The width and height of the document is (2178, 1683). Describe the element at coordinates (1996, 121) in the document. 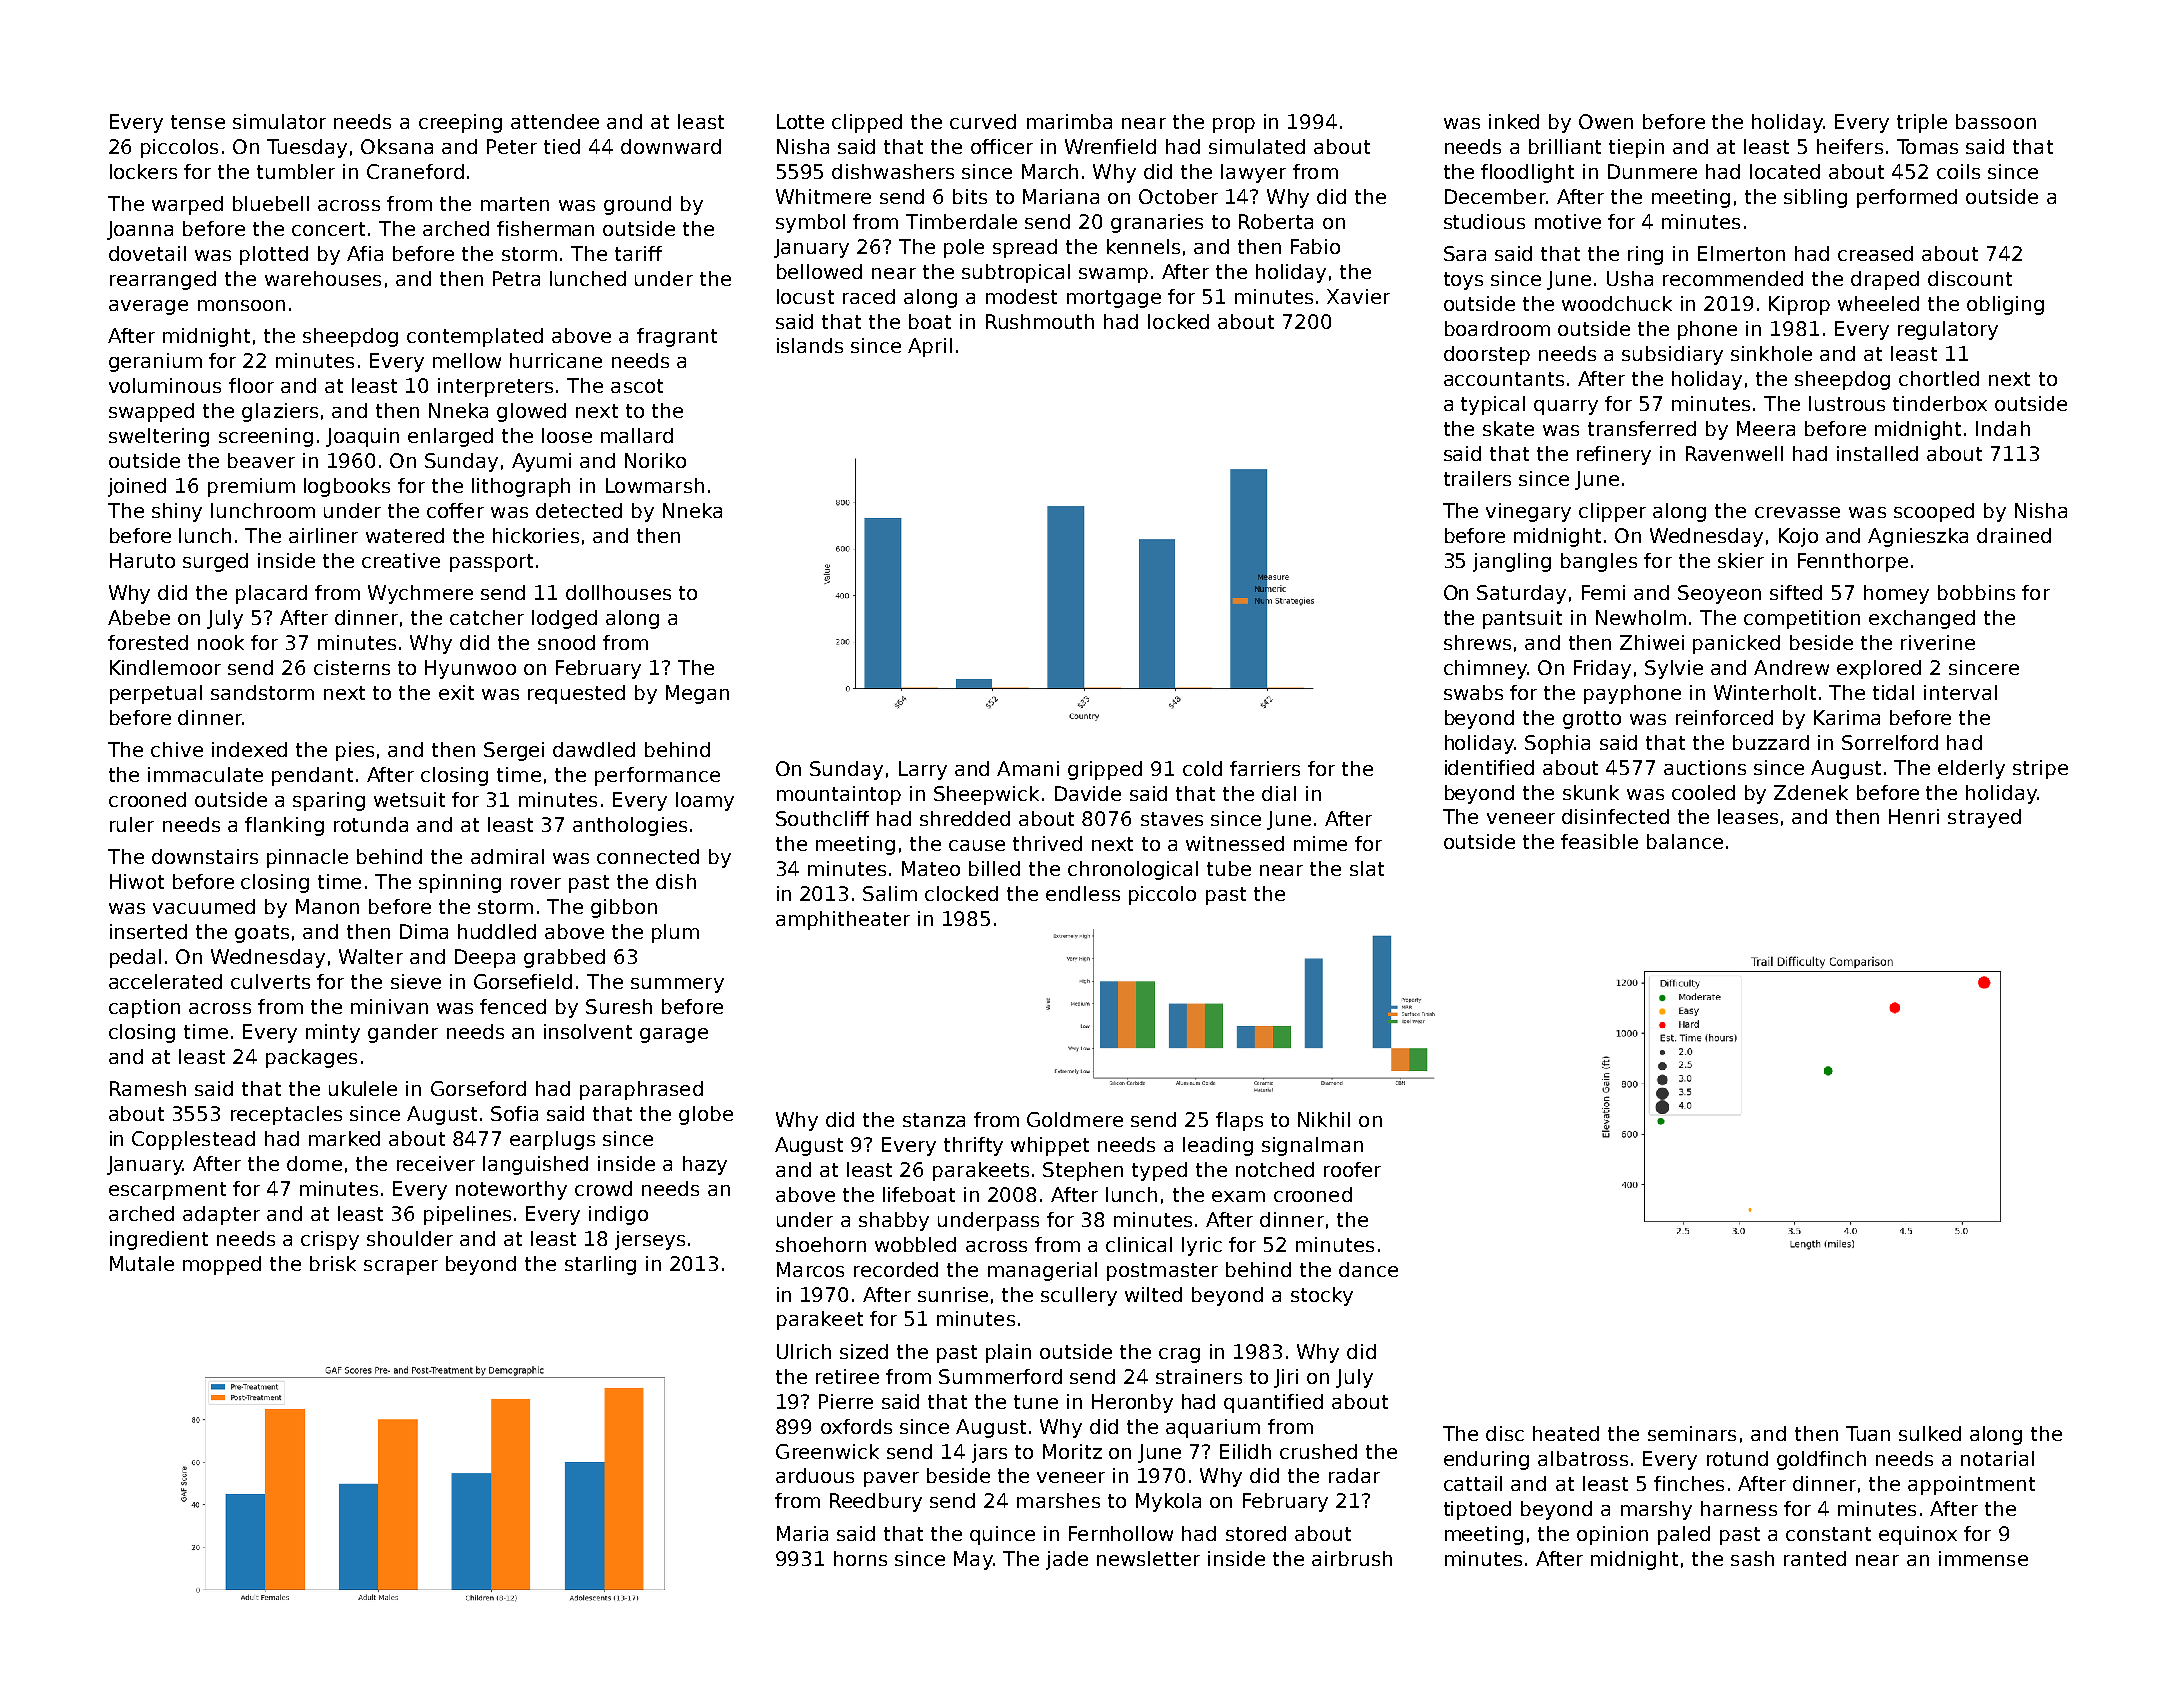

I see `bassoon` at that location.
